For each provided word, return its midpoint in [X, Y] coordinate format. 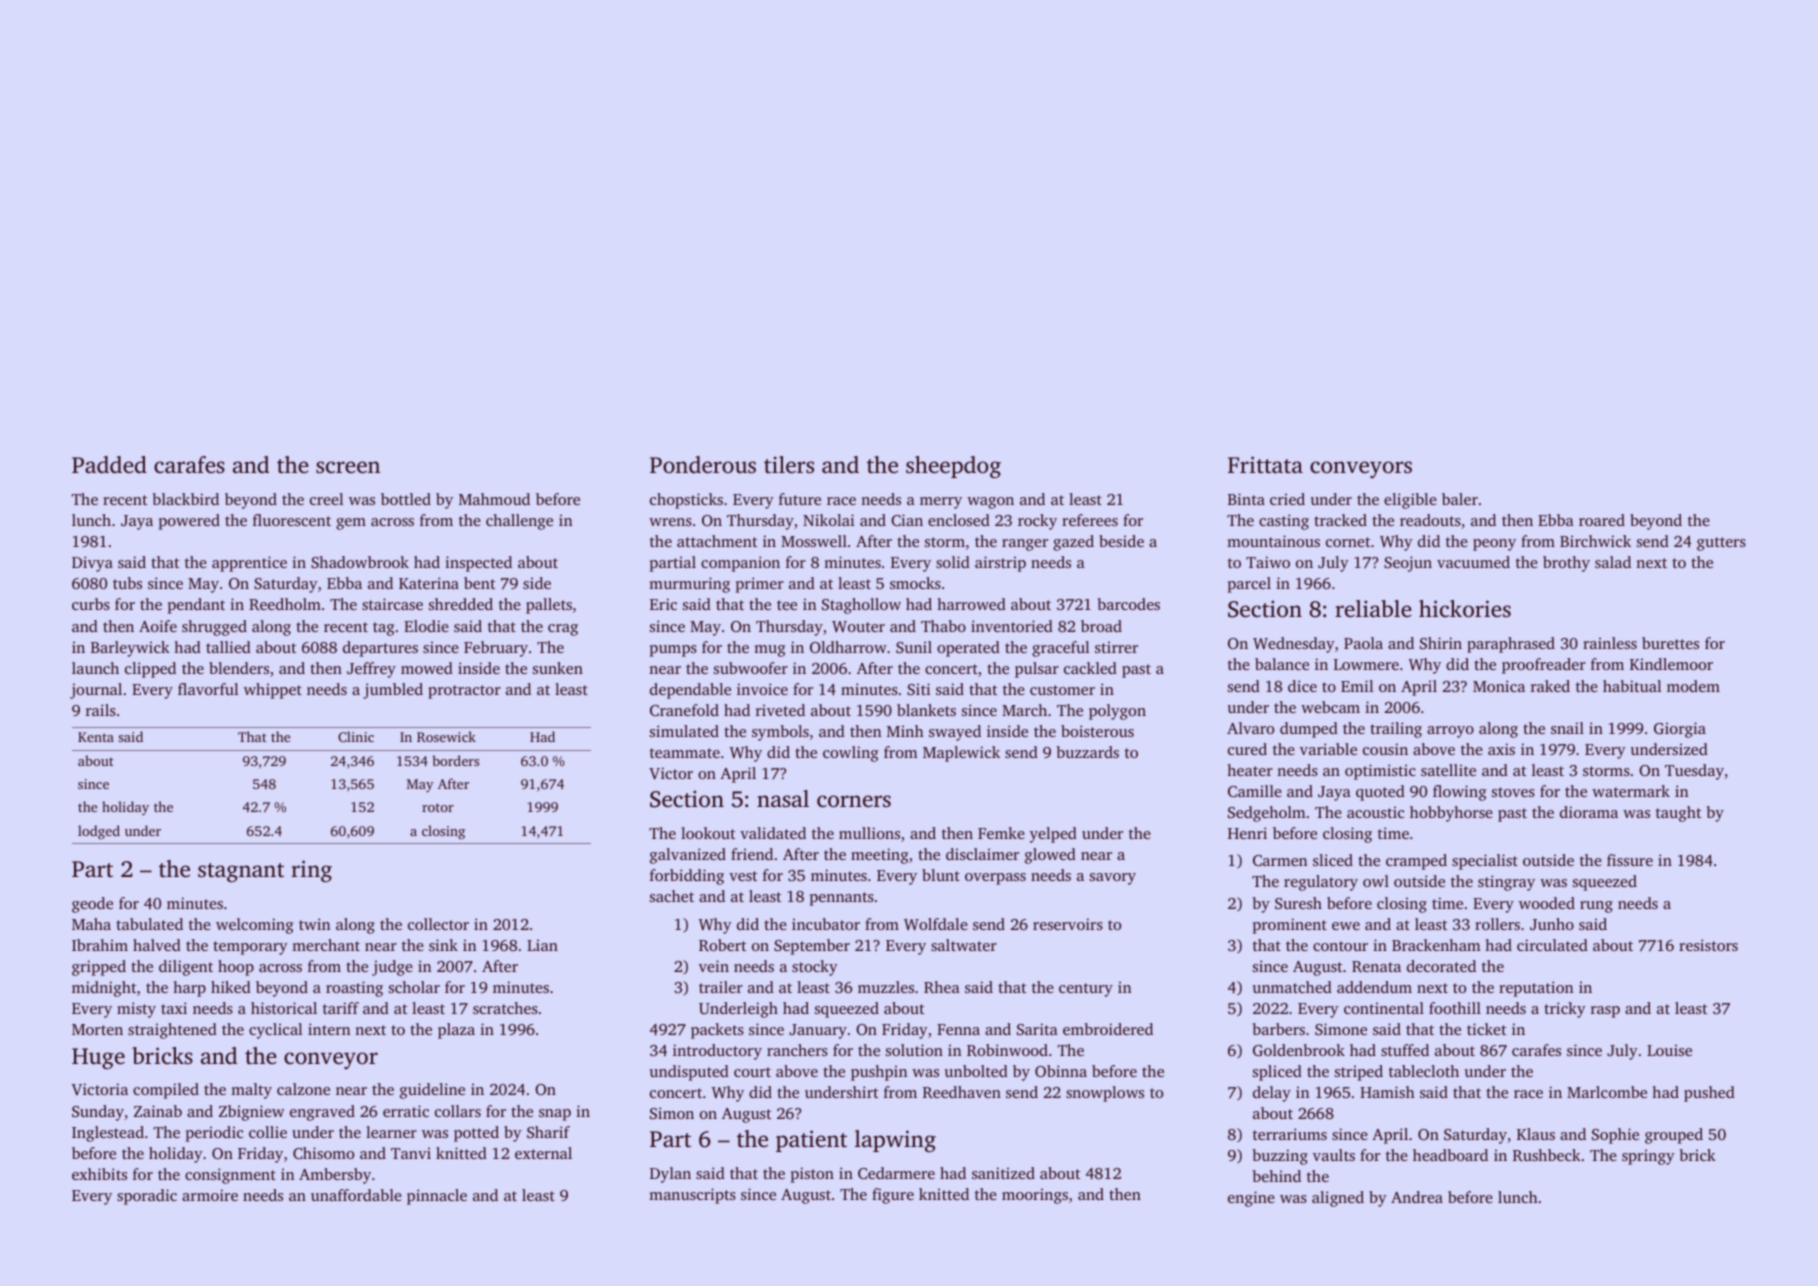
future [800, 499]
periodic [214, 1134]
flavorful [208, 689]
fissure [1630, 860]
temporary [250, 948]
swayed [955, 733]
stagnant [241, 873]
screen [348, 467]
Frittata [1265, 464]
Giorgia [1680, 730]
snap [555, 1115]
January [818, 1031]
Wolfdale [936, 924]
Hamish [1387, 1092]
